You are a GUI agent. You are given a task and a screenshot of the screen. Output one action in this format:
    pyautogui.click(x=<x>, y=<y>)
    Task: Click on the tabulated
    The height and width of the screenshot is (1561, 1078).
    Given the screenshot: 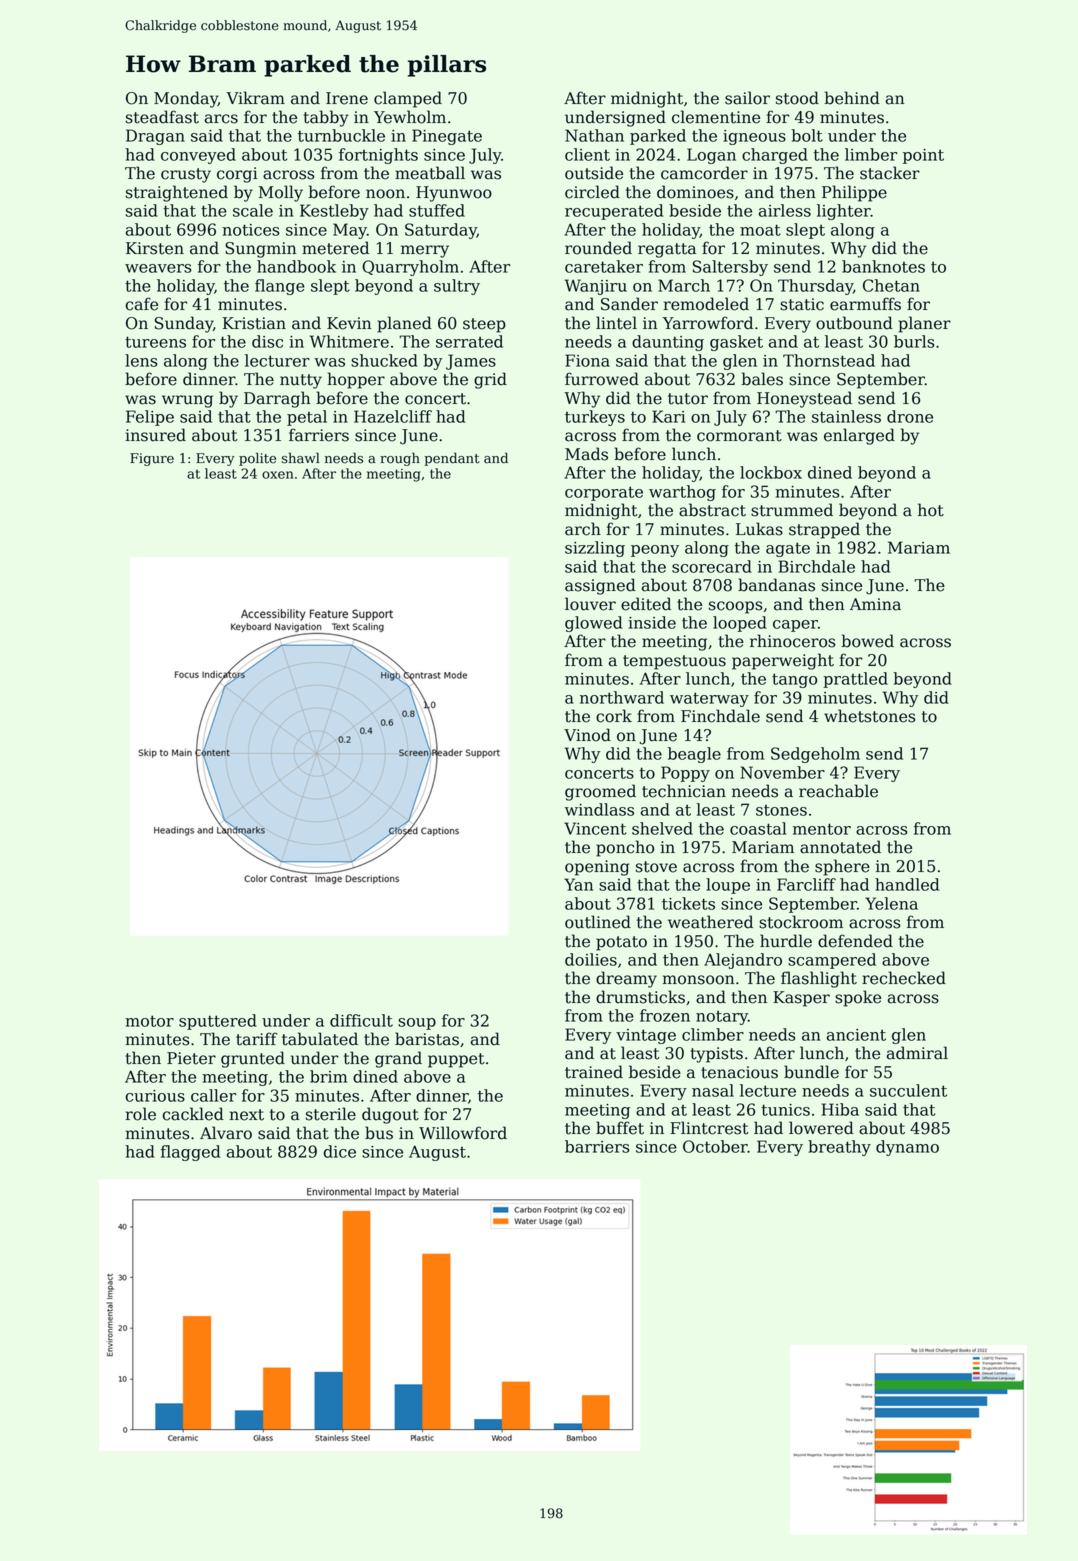 What is the action you would take?
    pyautogui.click(x=320, y=1039)
